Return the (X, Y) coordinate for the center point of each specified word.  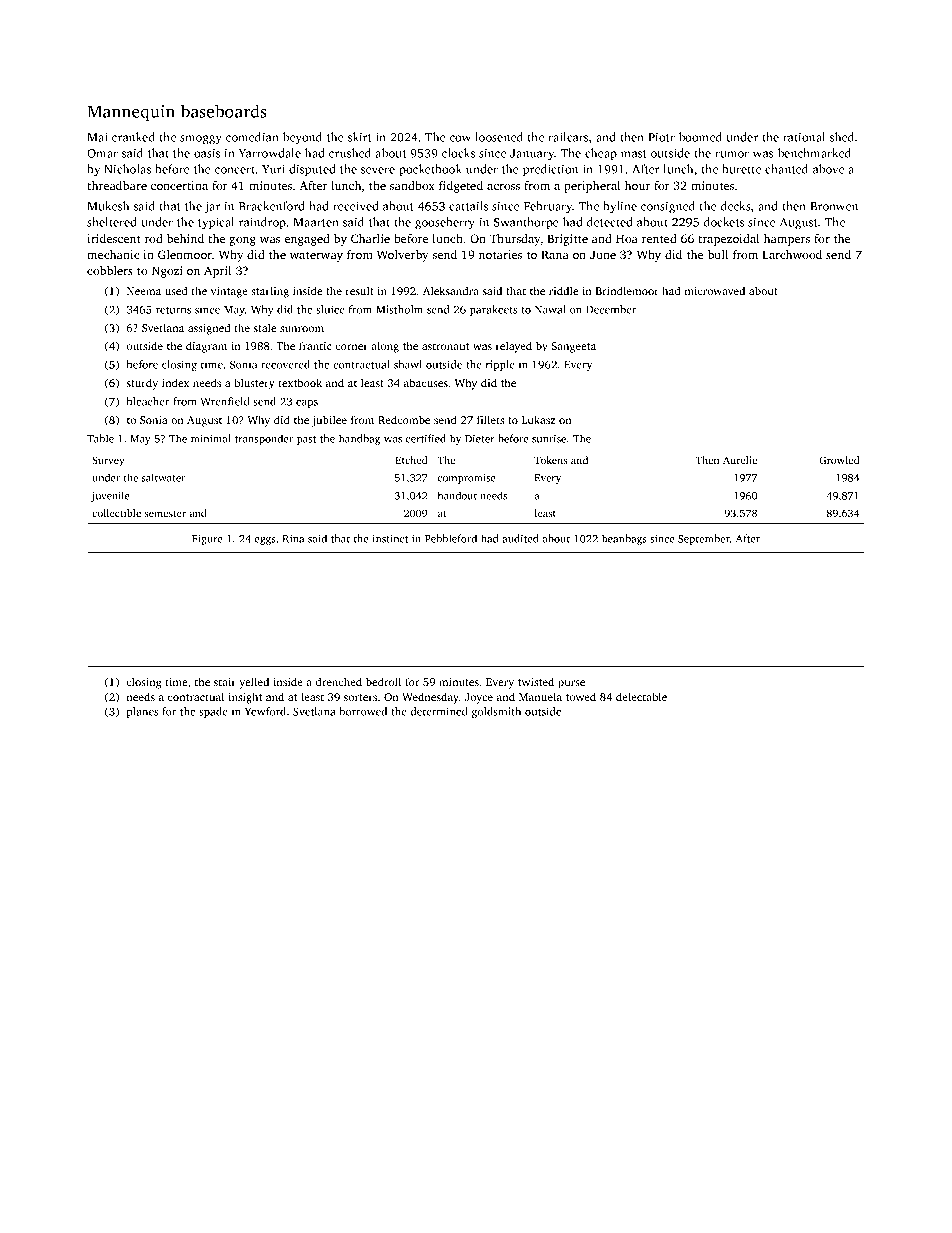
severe (378, 170)
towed (581, 696)
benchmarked (814, 153)
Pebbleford (451, 538)
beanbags (624, 539)
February (548, 207)
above (828, 169)
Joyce (479, 698)
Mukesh (108, 206)
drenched (339, 681)
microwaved (715, 290)
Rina (293, 539)
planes (142, 712)
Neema (144, 291)
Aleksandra (451, 290)
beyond (302, 138)
